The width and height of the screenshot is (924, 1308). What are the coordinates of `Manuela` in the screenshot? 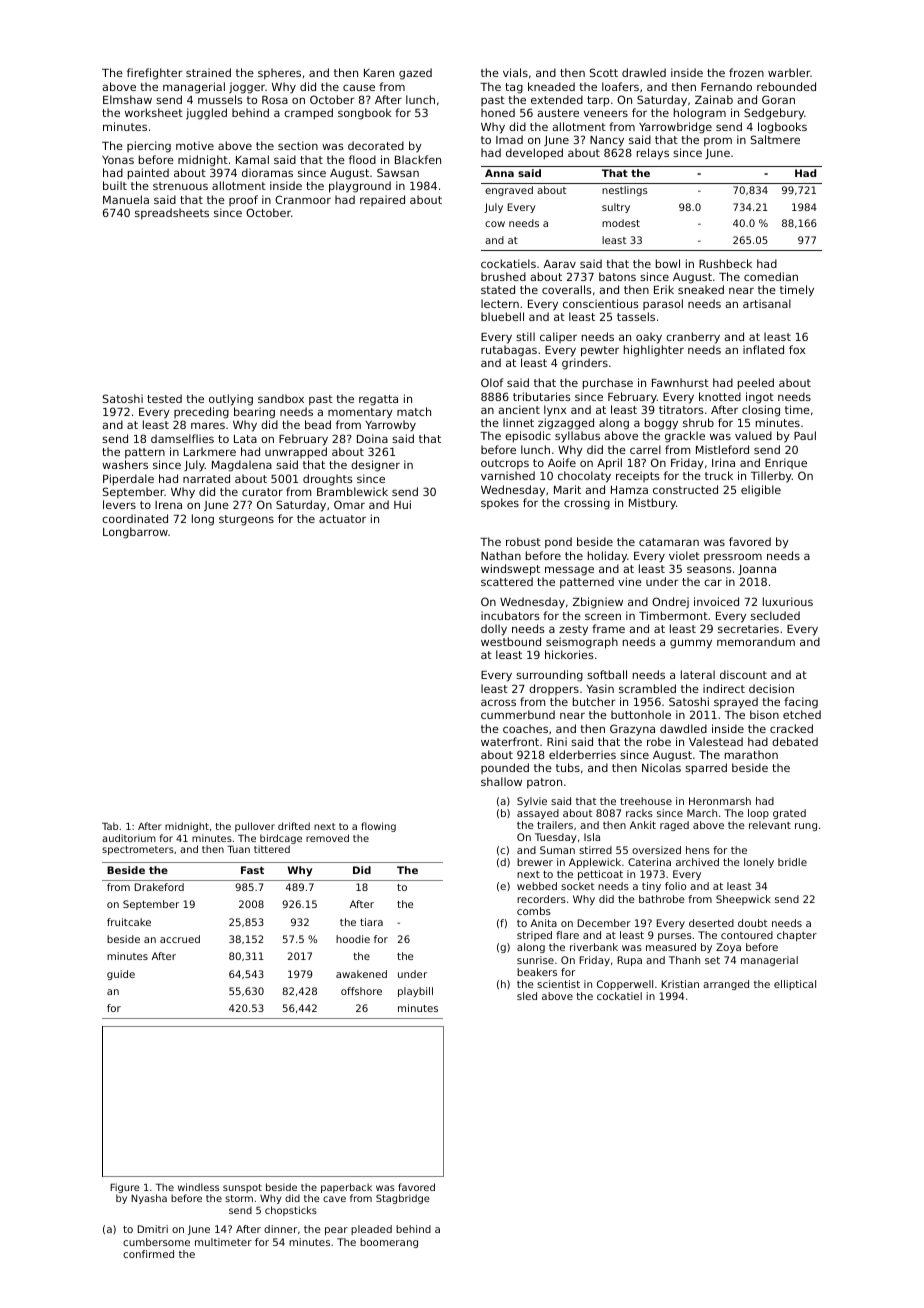 It's located at (126, 199).
